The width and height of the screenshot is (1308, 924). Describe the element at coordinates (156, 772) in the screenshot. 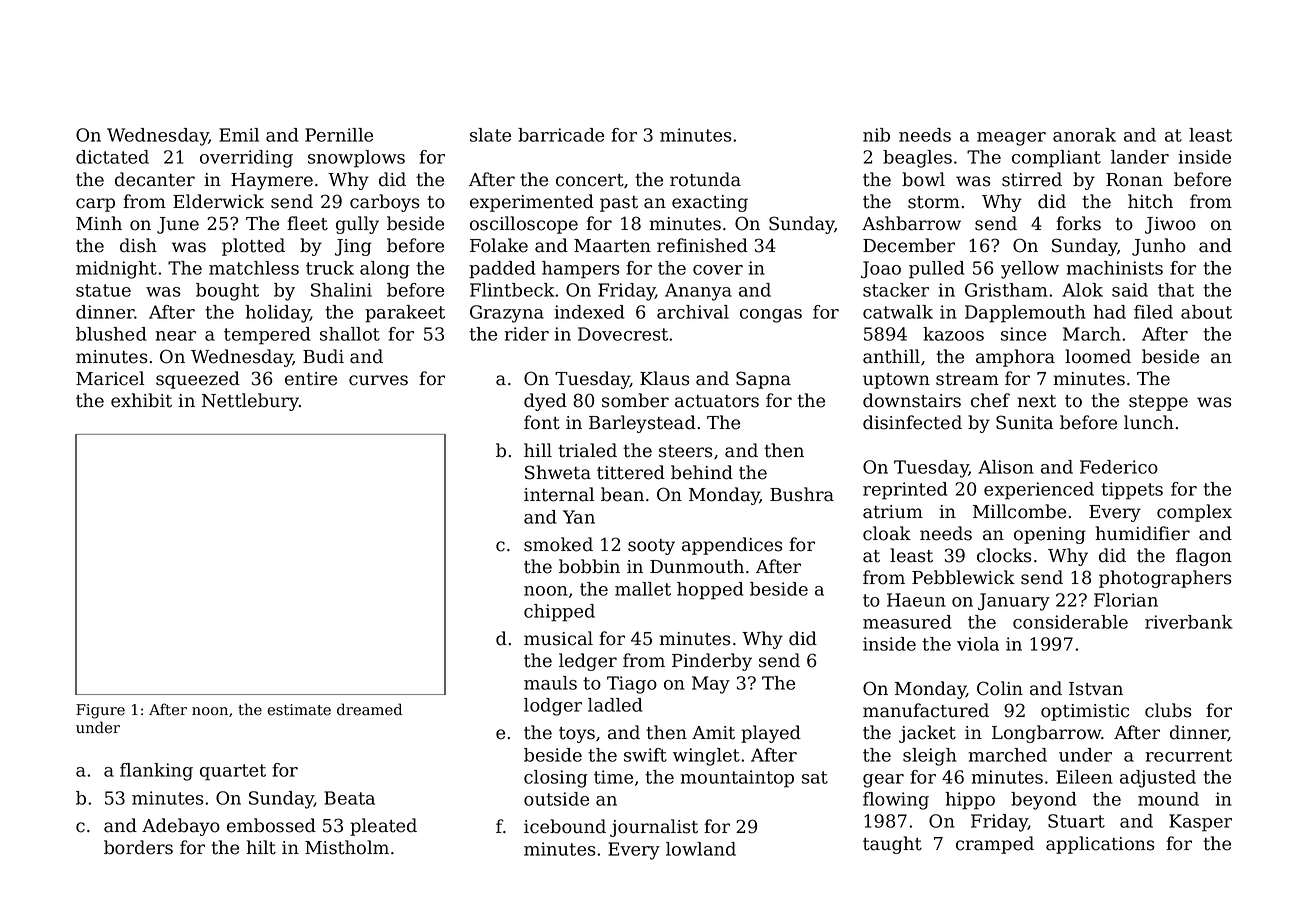

I see `flanking` at that location.
